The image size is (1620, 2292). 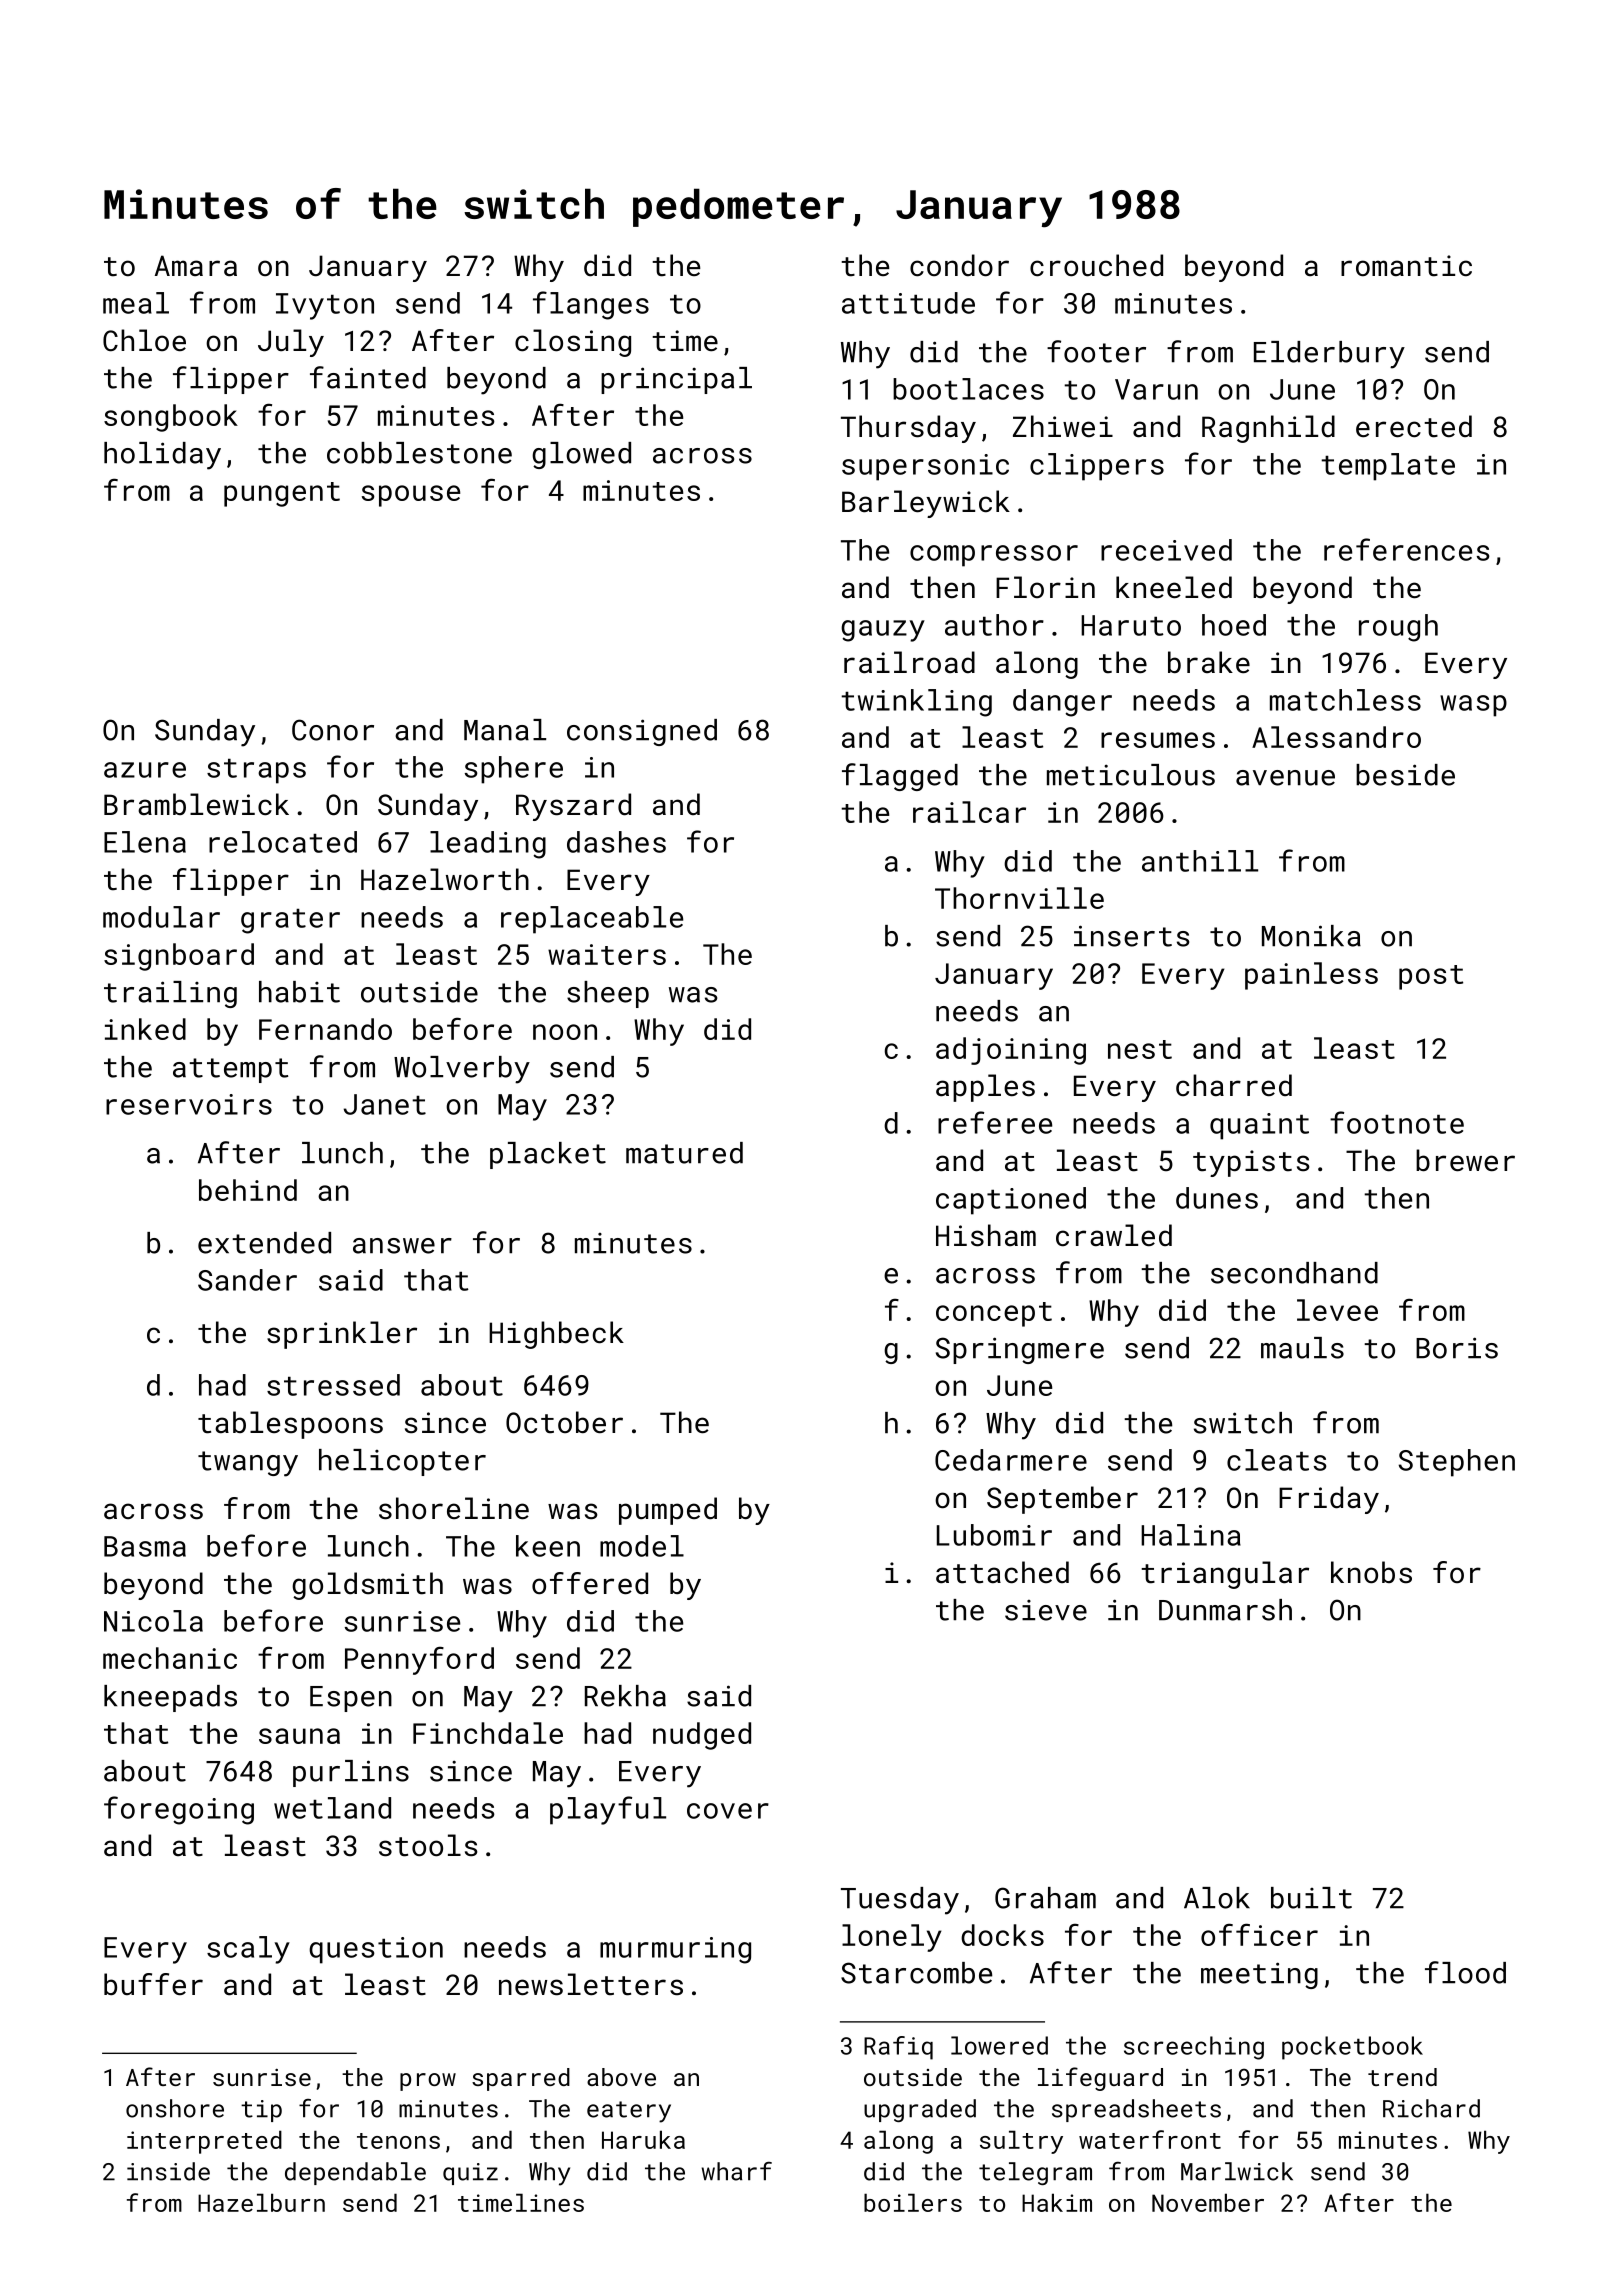 What do you see at coordinates (355, 2173) in the screenshot?
I see `dependable` at bounding box center [355, 2173].
